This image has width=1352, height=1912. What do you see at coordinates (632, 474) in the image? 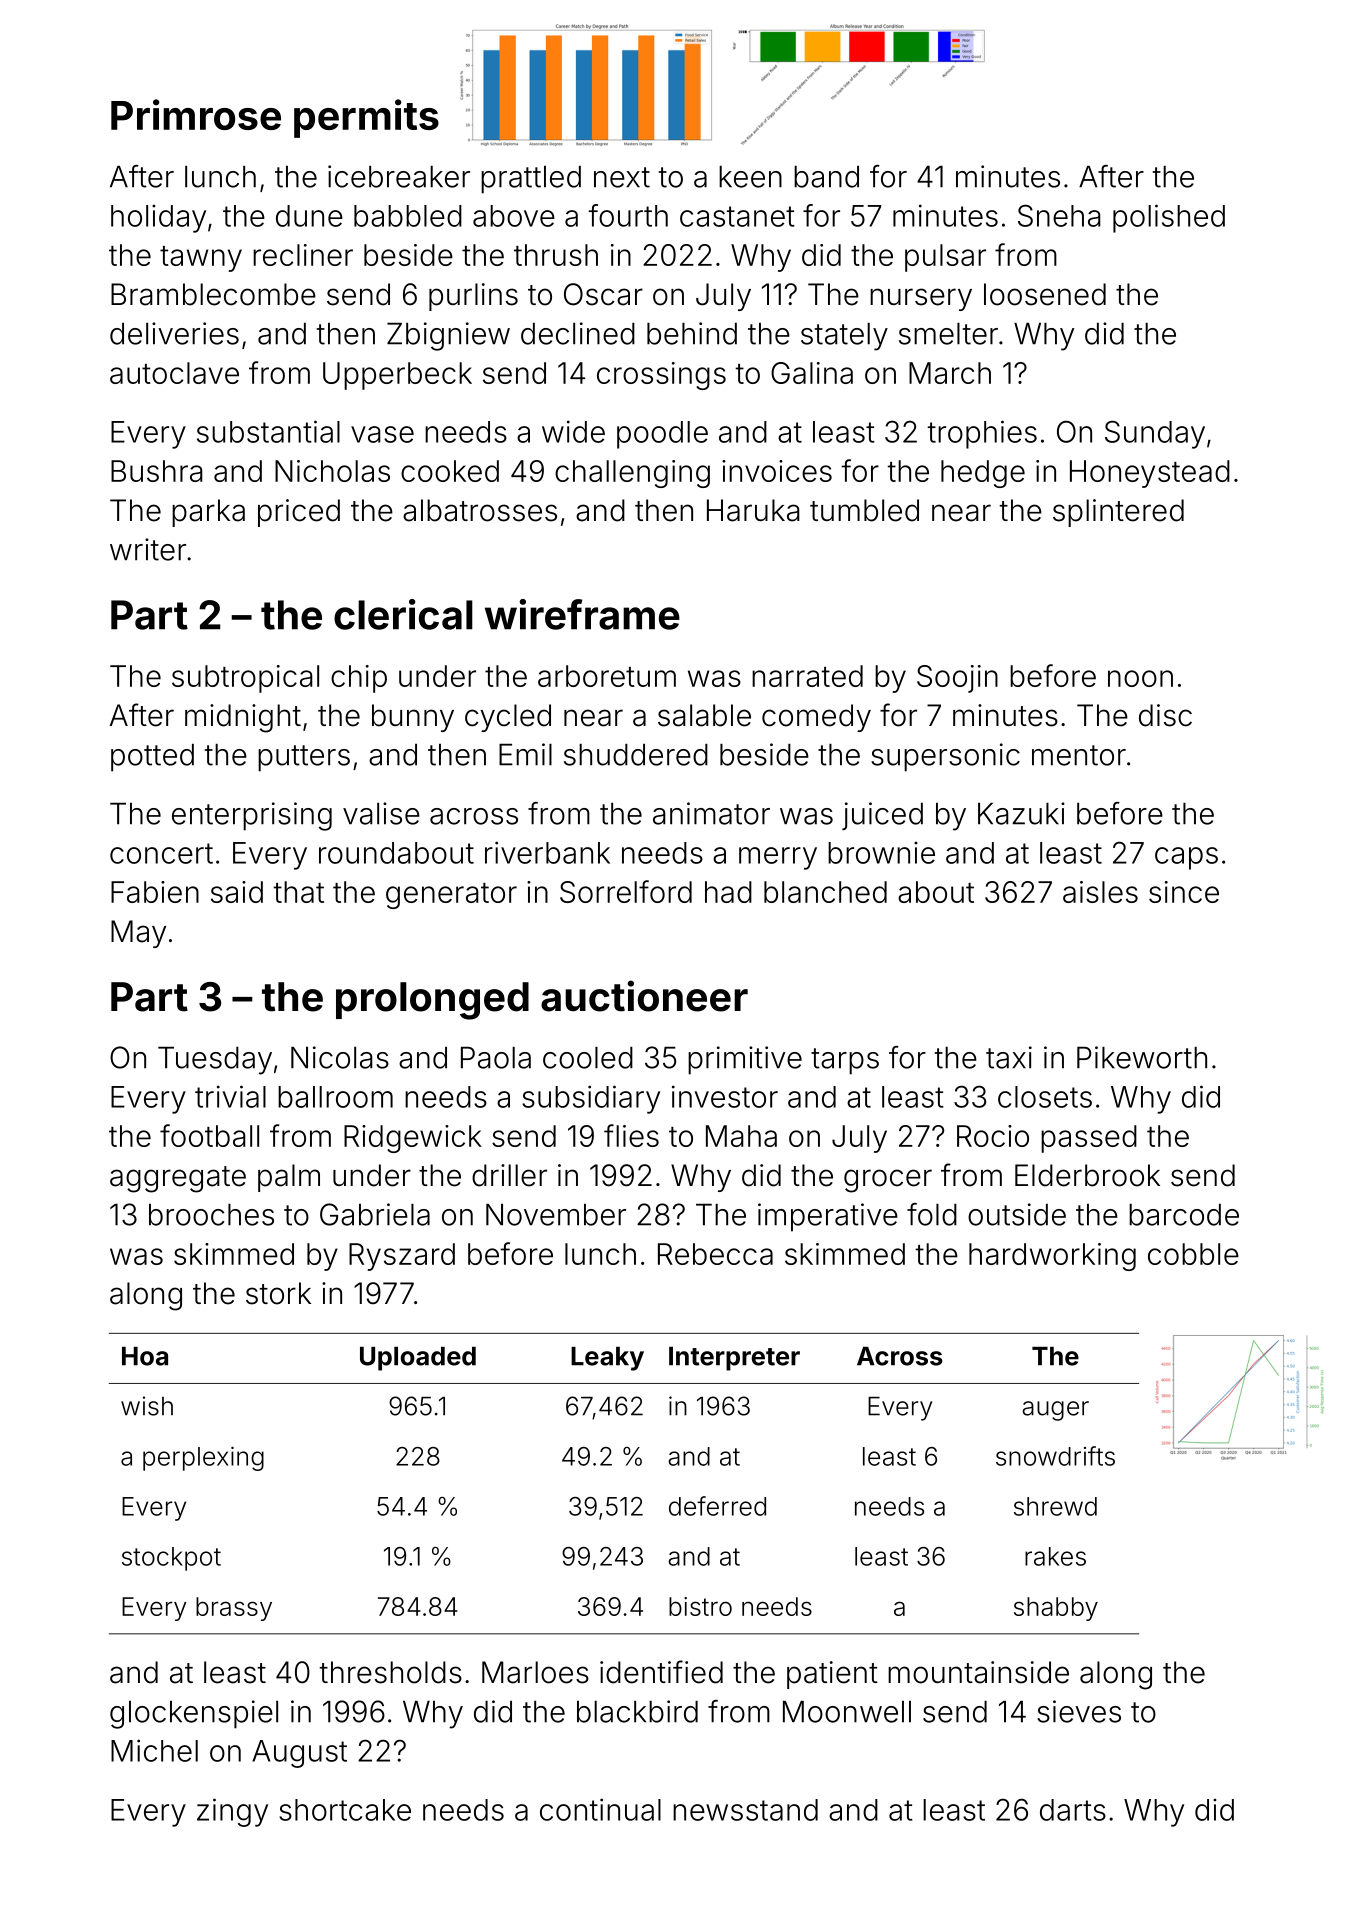
I see `challenging` at bounding box center [632, 474].
